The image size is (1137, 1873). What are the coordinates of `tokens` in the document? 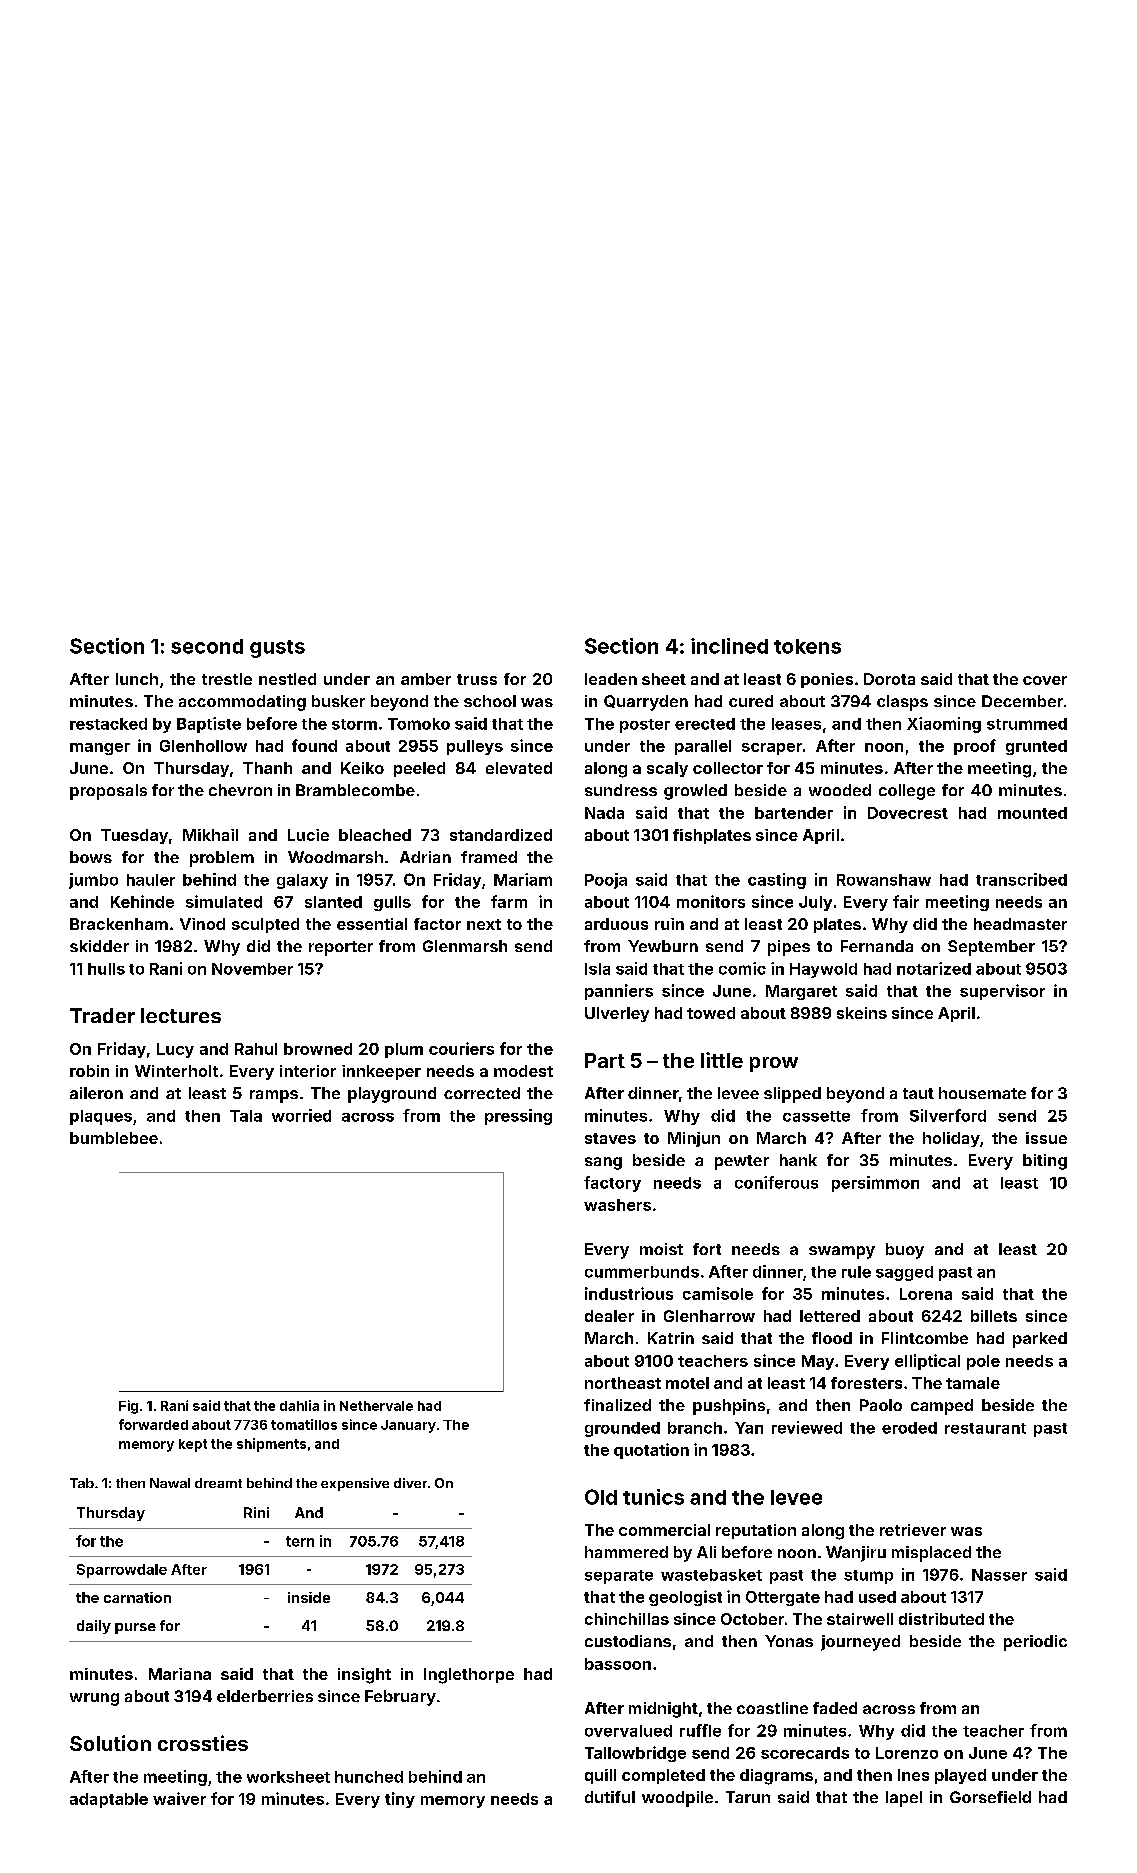 It's located at (807, 646).
